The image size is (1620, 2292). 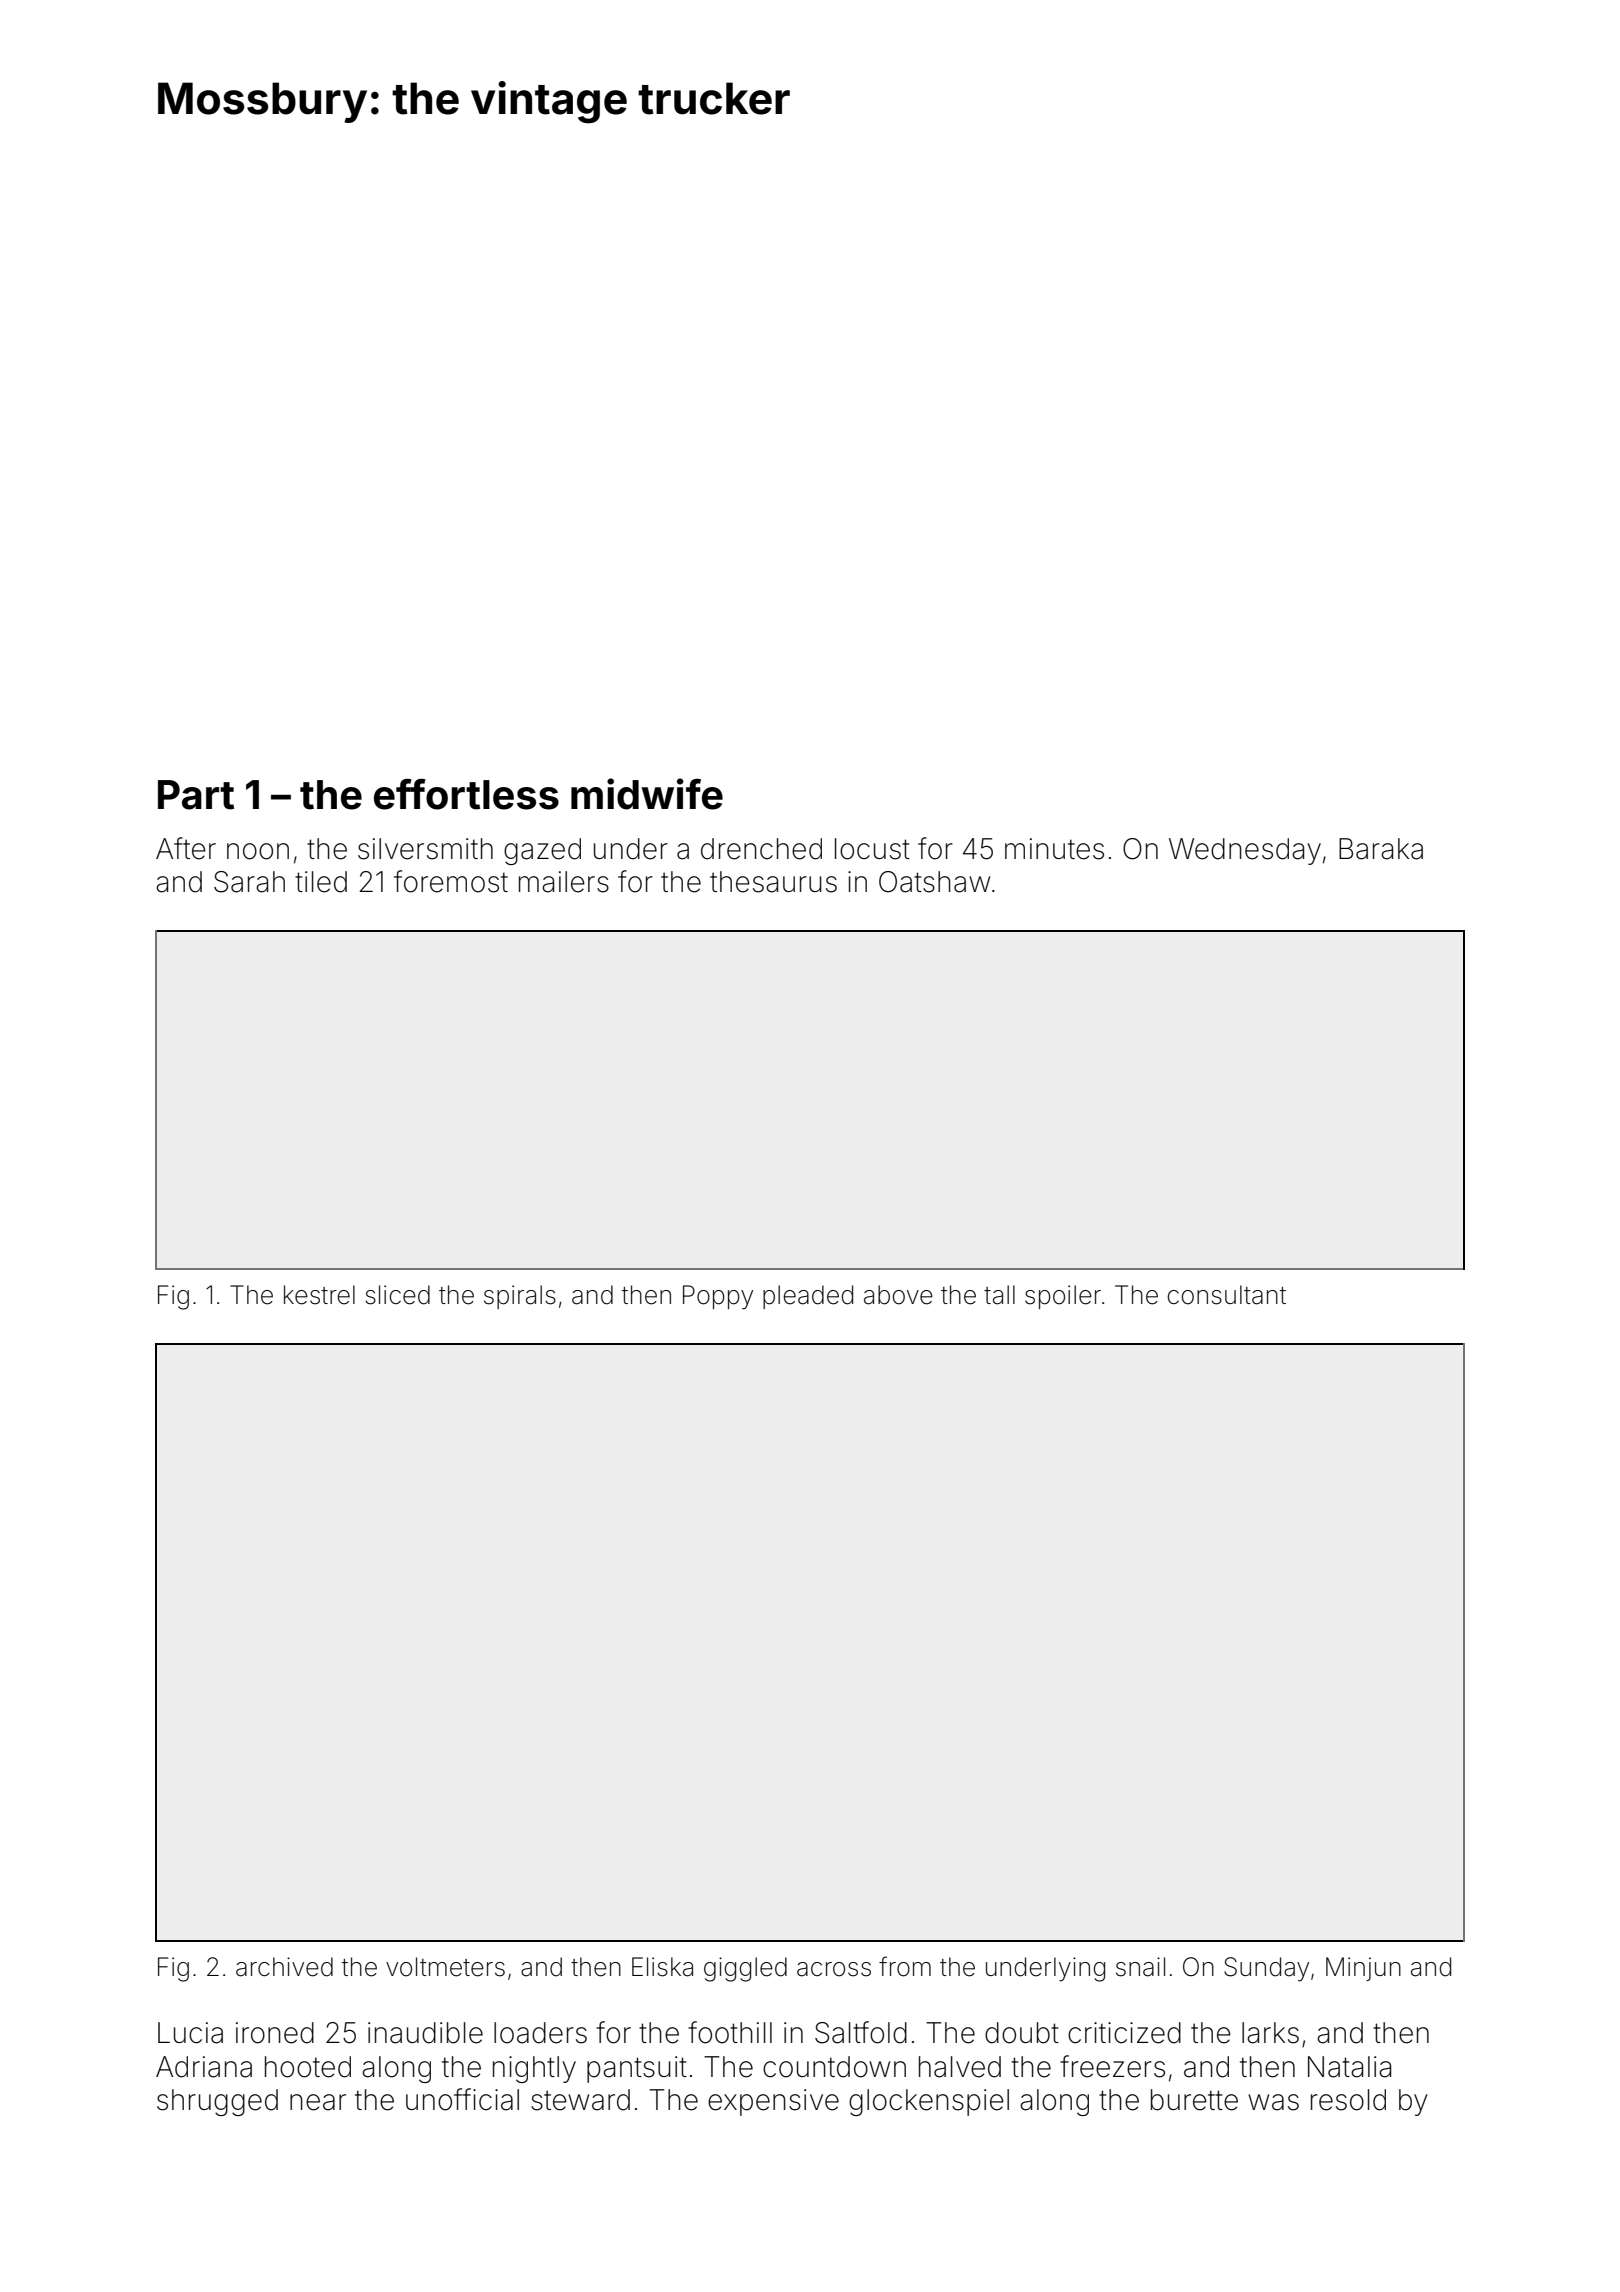 What do you see at coordinates (319, 1295) in the document?
I see `kestrel` at bounding box center [319, 1295].
